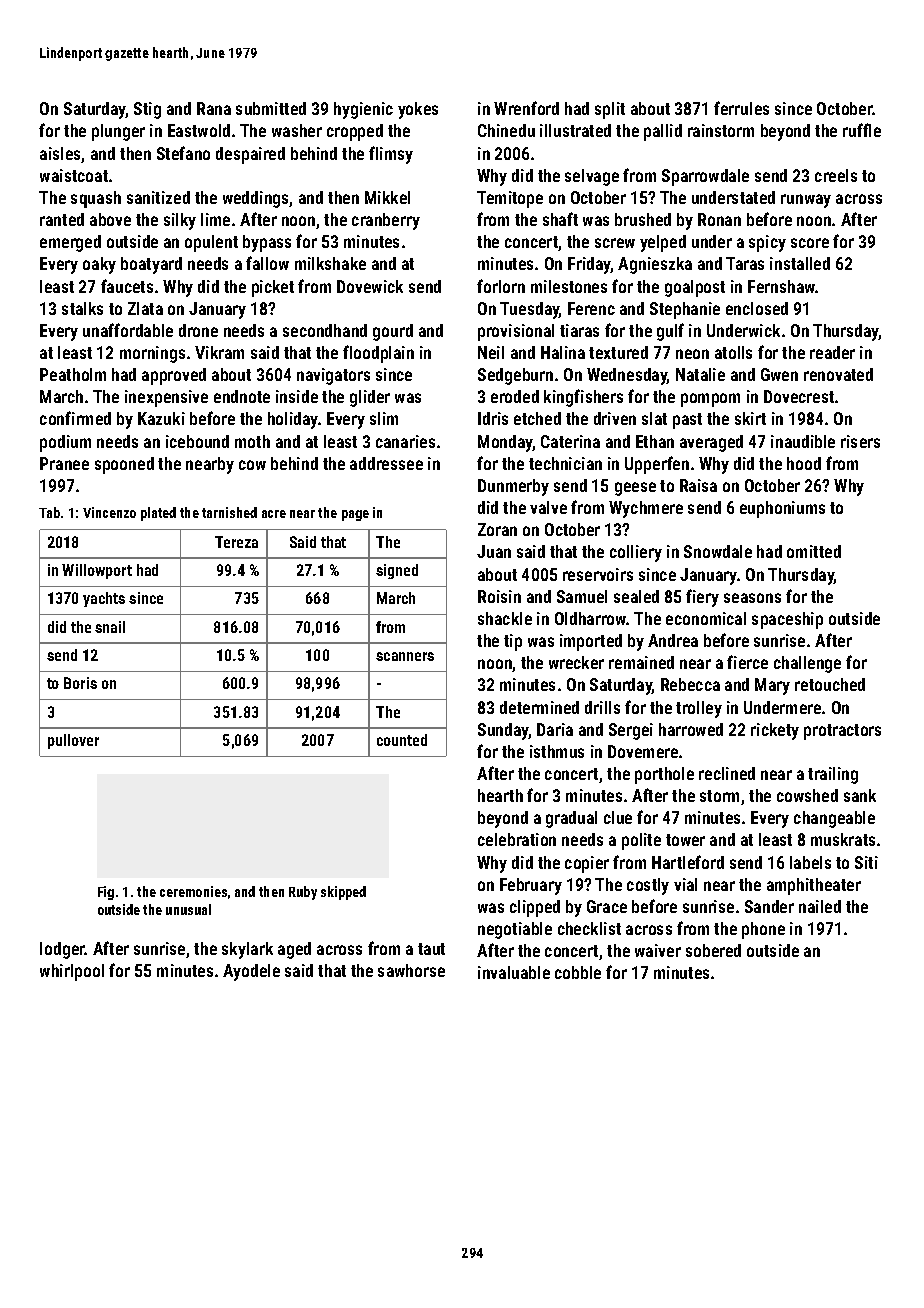 This screenshot has height=1308, width=924. What do you see at coordinates (405, 441) in the screenshot?
I see `canaries` at bounding box center [405, 441].
